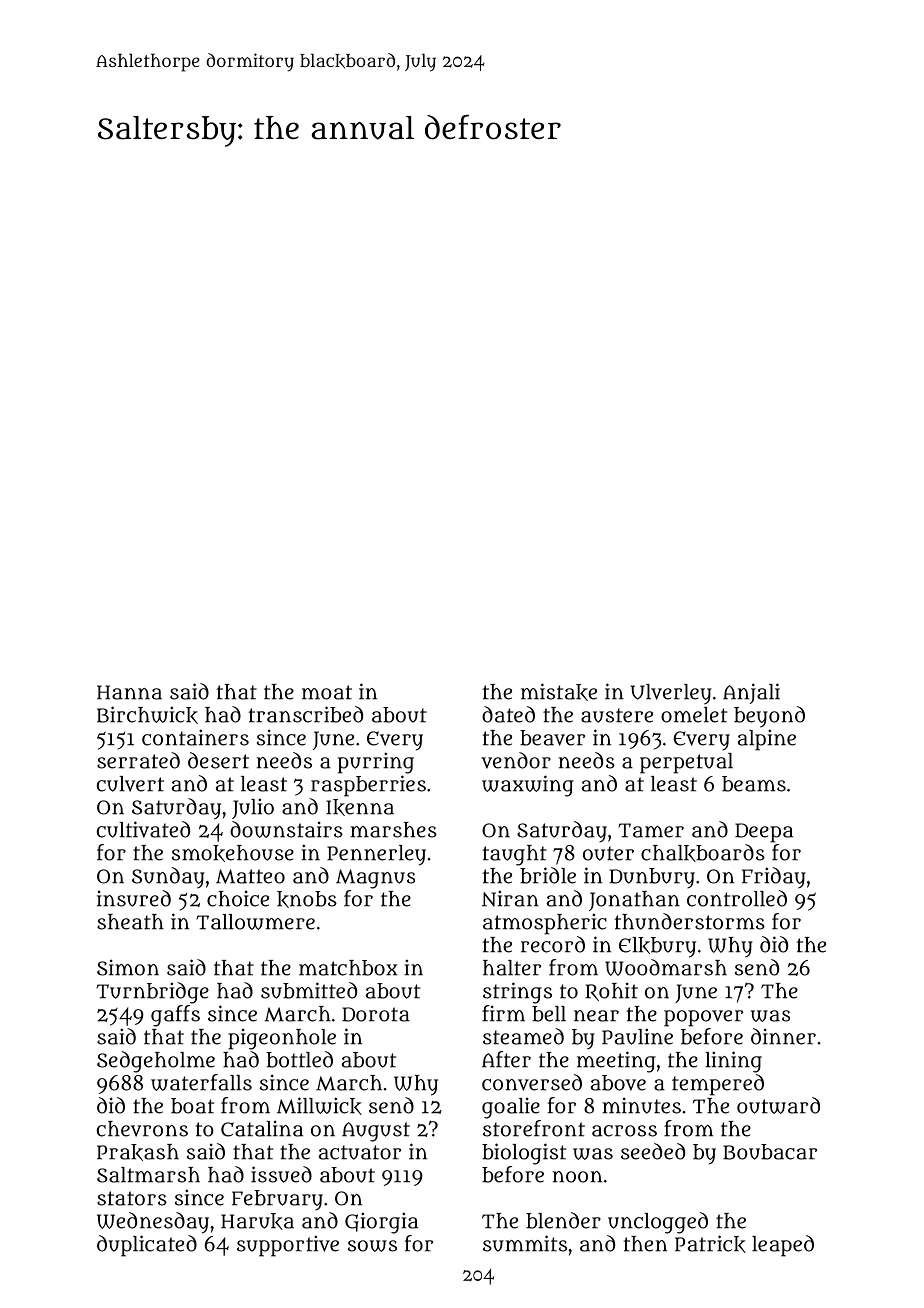  What do you see at coordinates (642, 1105) in the document?
I see `minutes` at bounding box center [642, 1105].
